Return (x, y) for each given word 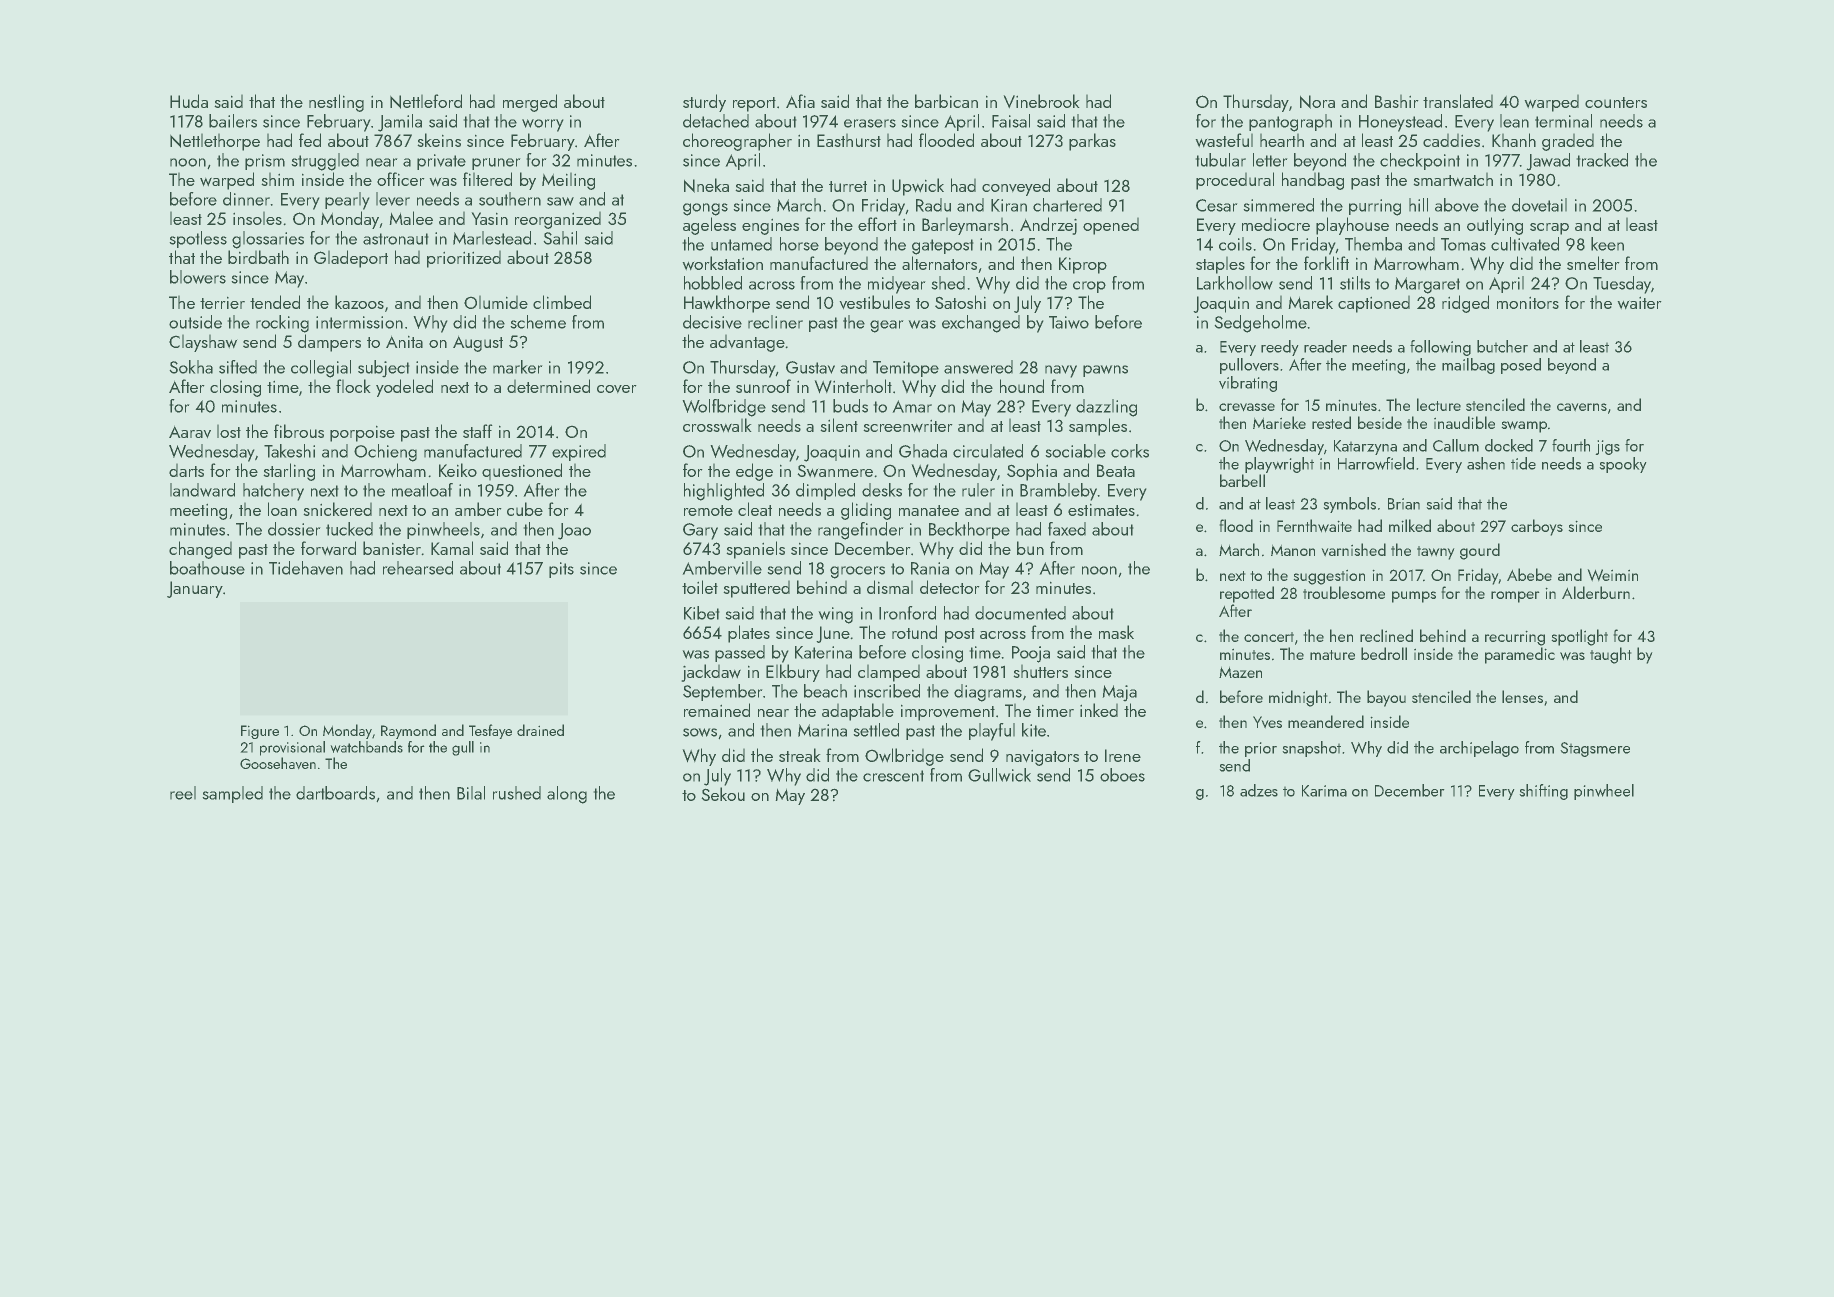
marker (517, 367)
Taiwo (1069, 322)
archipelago (1479, 749)
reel (183, 793)
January (195, 589)
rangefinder (860, 531)
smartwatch (1453, 179)
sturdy (704, 103)
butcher (1502, 346)
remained (717, 710)
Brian (1404, 504)
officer (400, 179)
